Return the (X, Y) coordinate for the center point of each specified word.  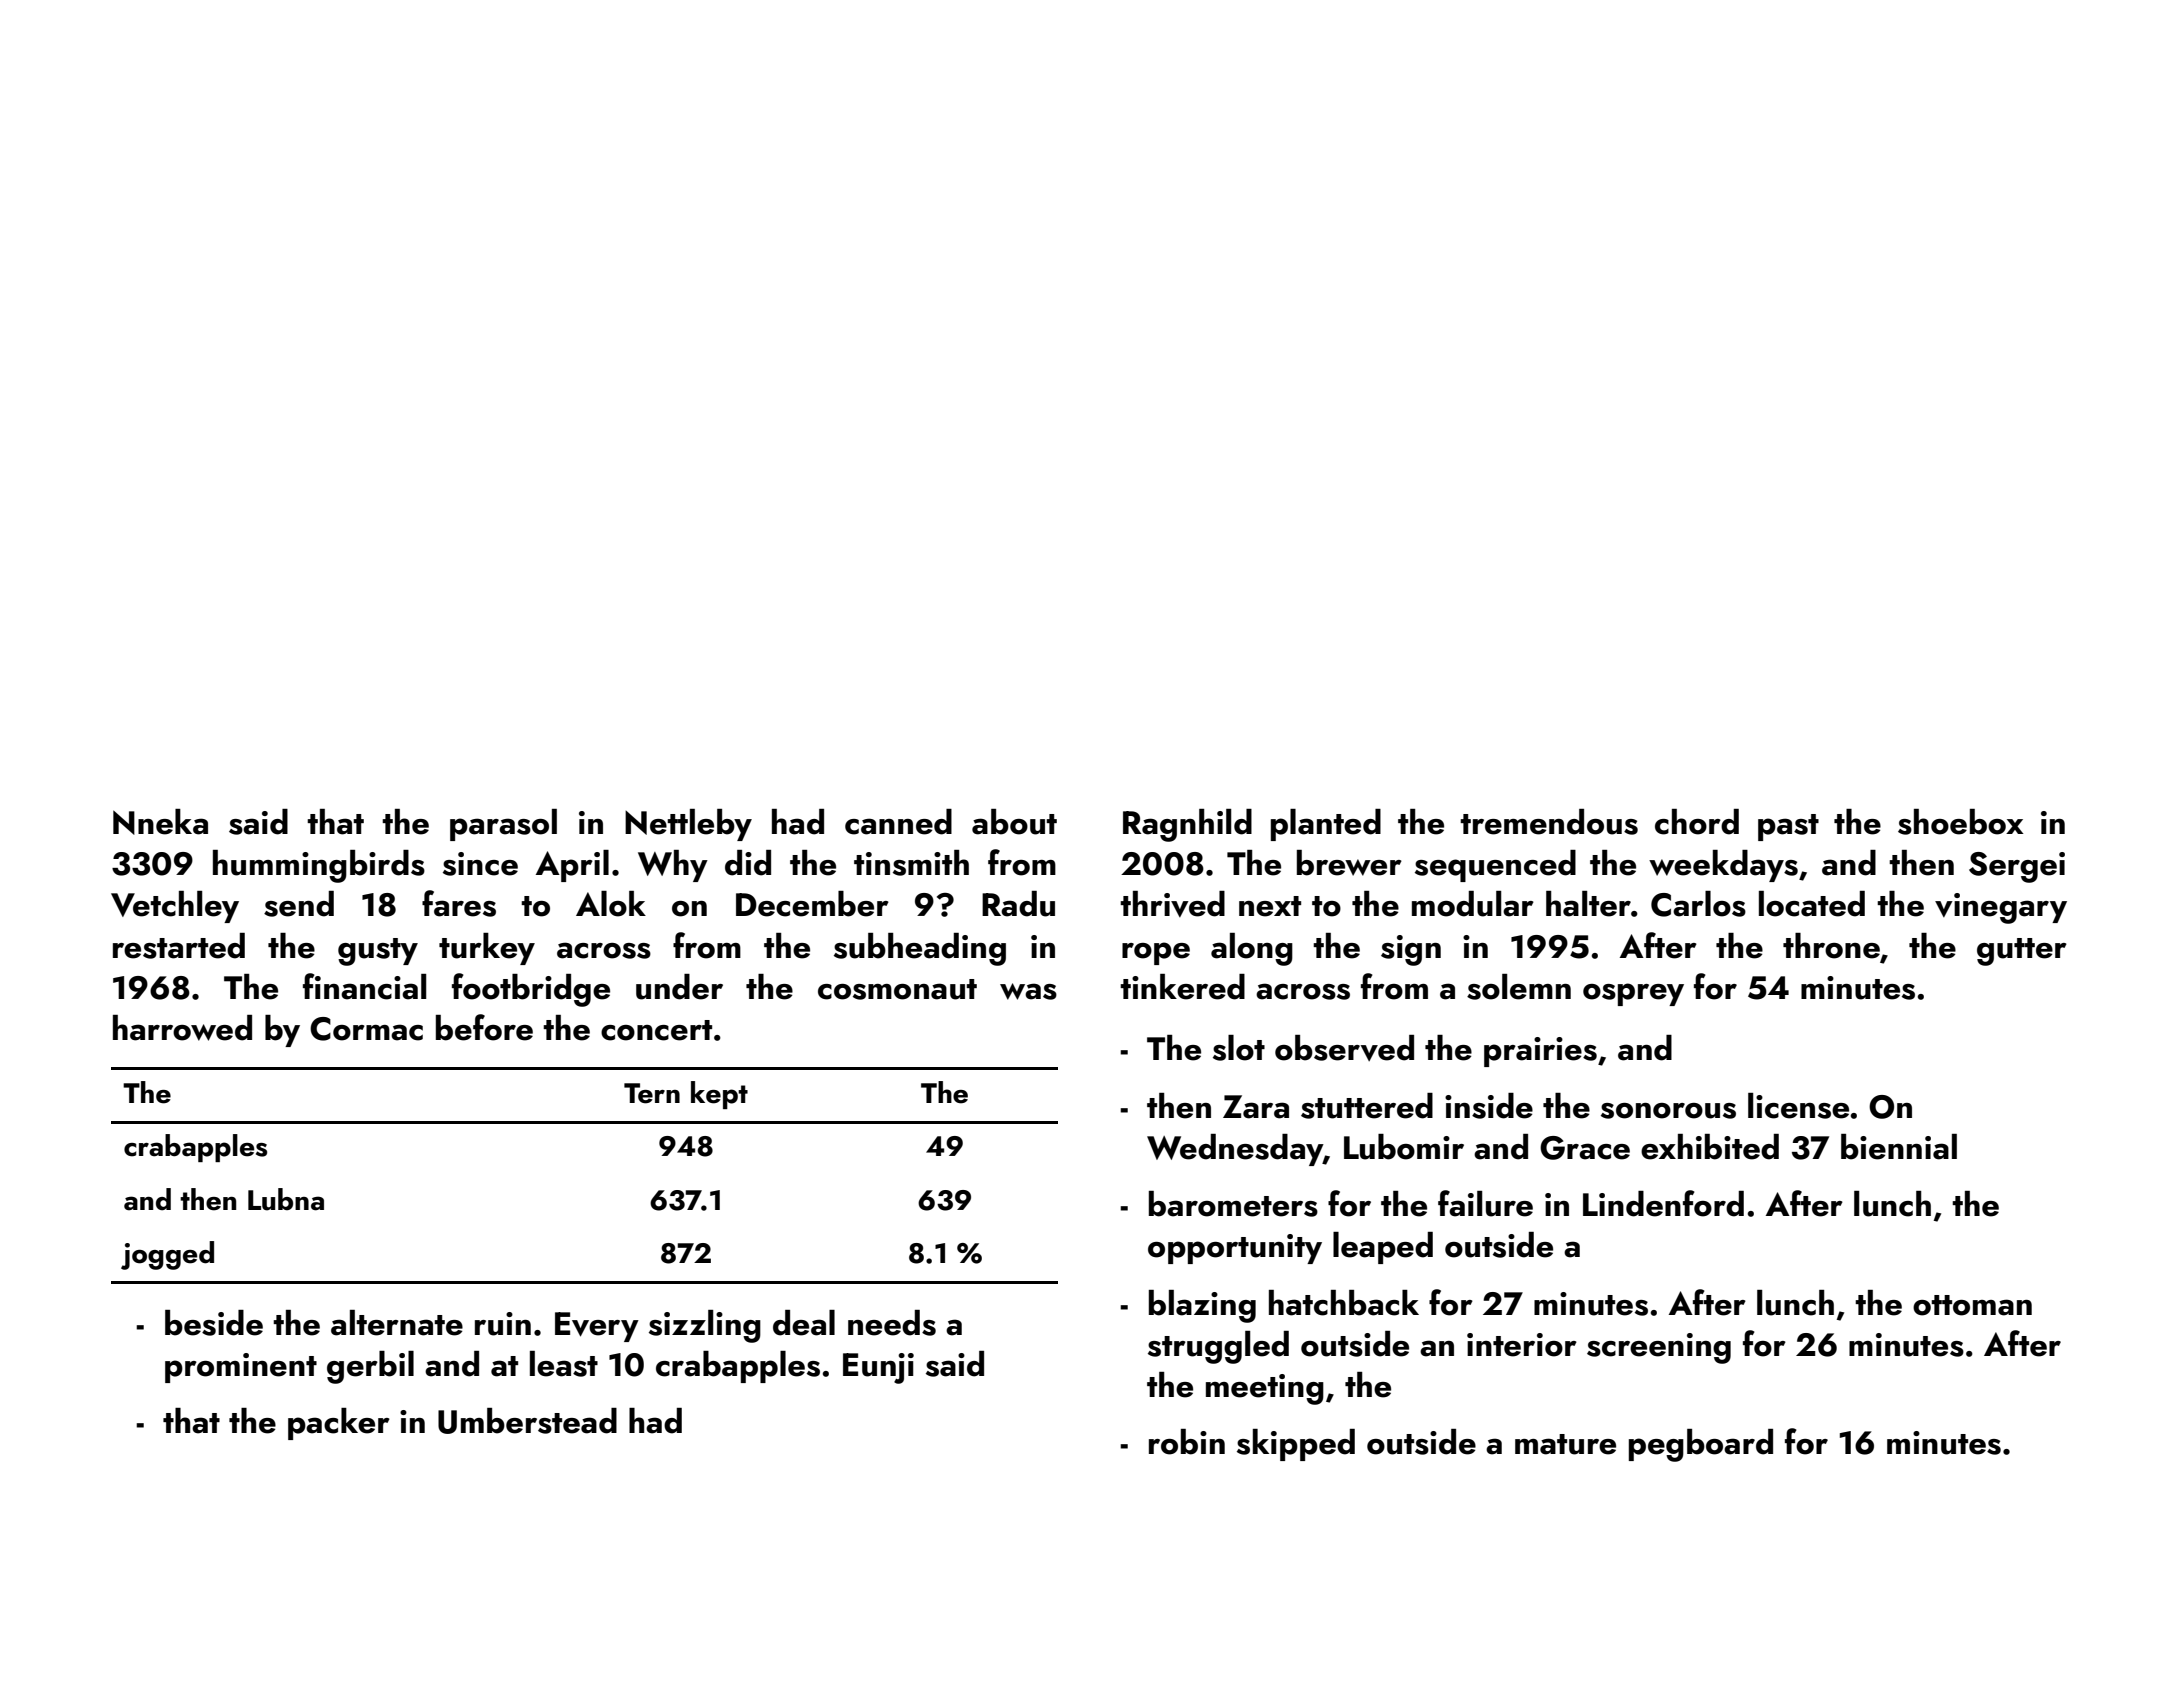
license (1798, 1106)
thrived (1172, 904)
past (1788, 827)
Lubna (286, 1199)
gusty (378, 952)
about (1014, 822)
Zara (1256, 1107)
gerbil (370, 1367)
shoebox (1961, 822)
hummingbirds (319, 866)
